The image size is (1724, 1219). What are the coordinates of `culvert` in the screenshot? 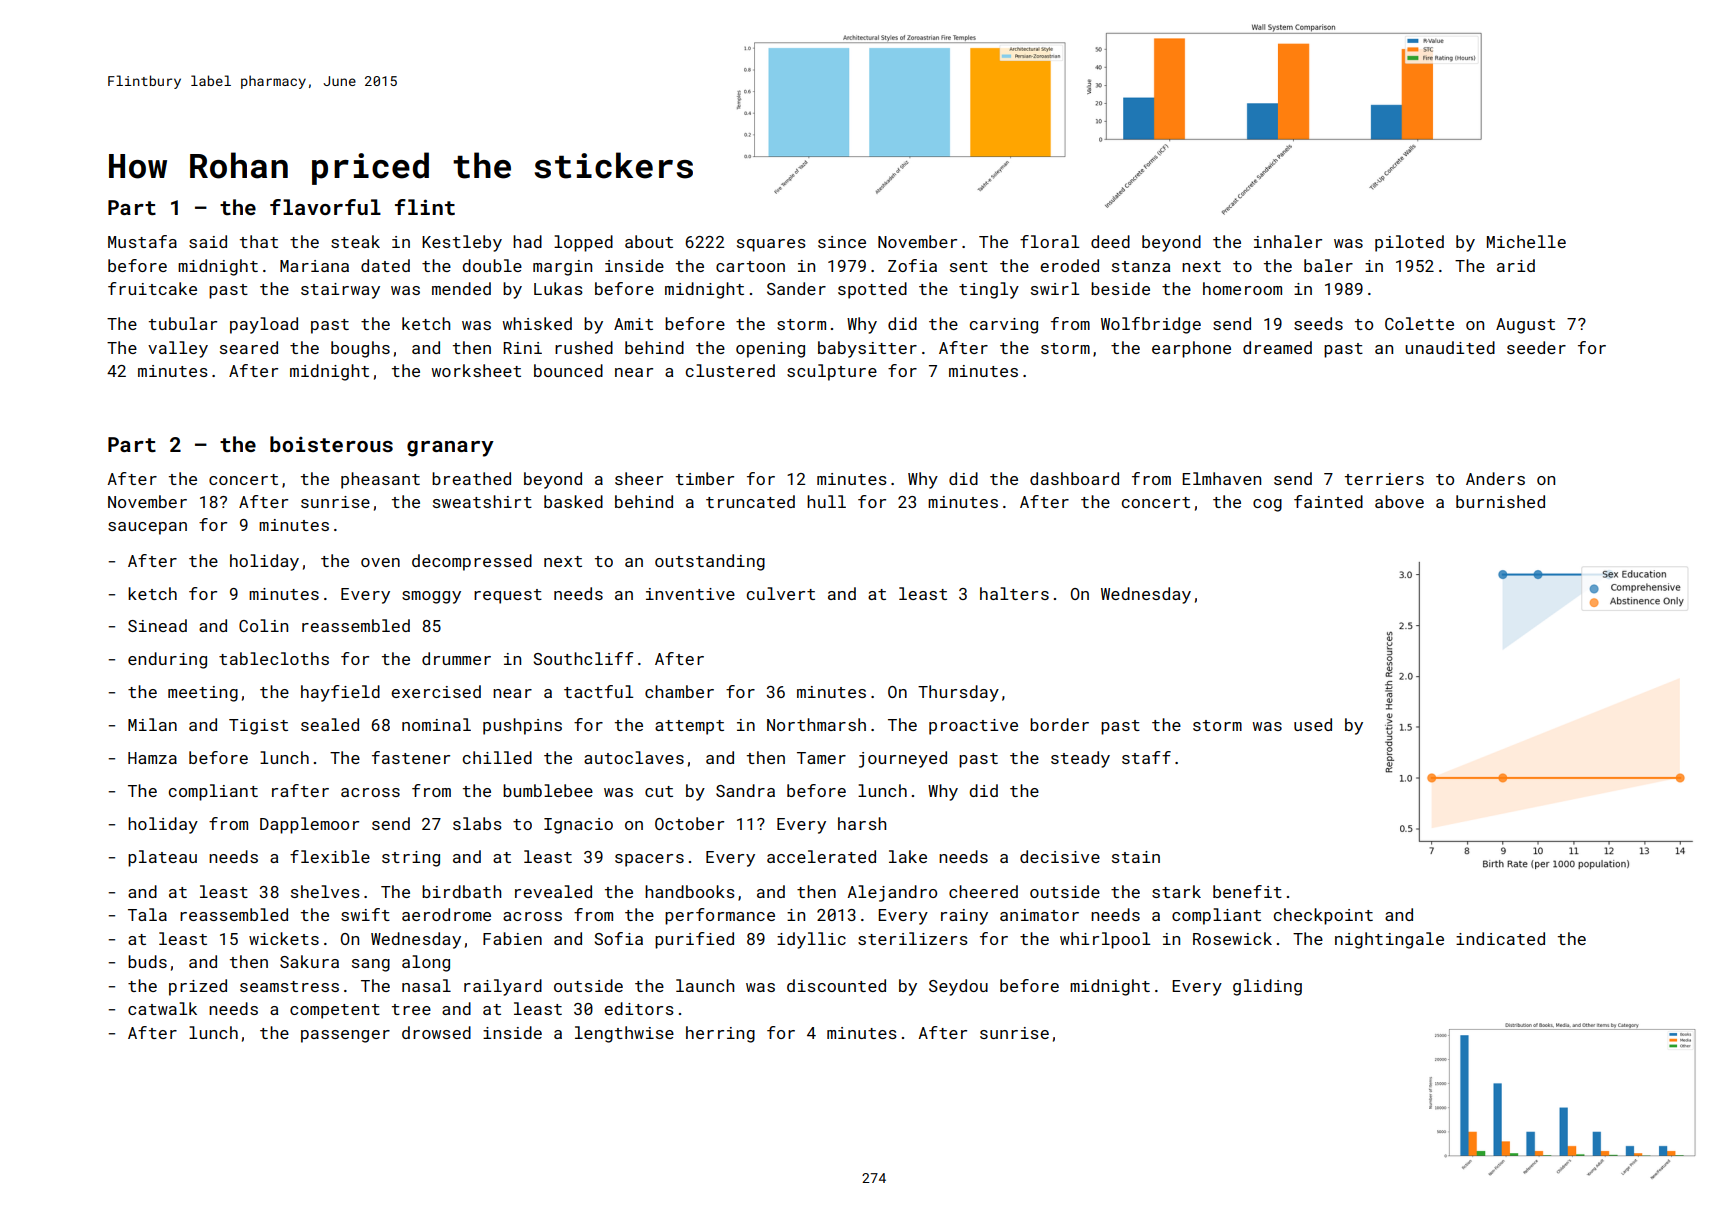 It's located at (781, 593).
